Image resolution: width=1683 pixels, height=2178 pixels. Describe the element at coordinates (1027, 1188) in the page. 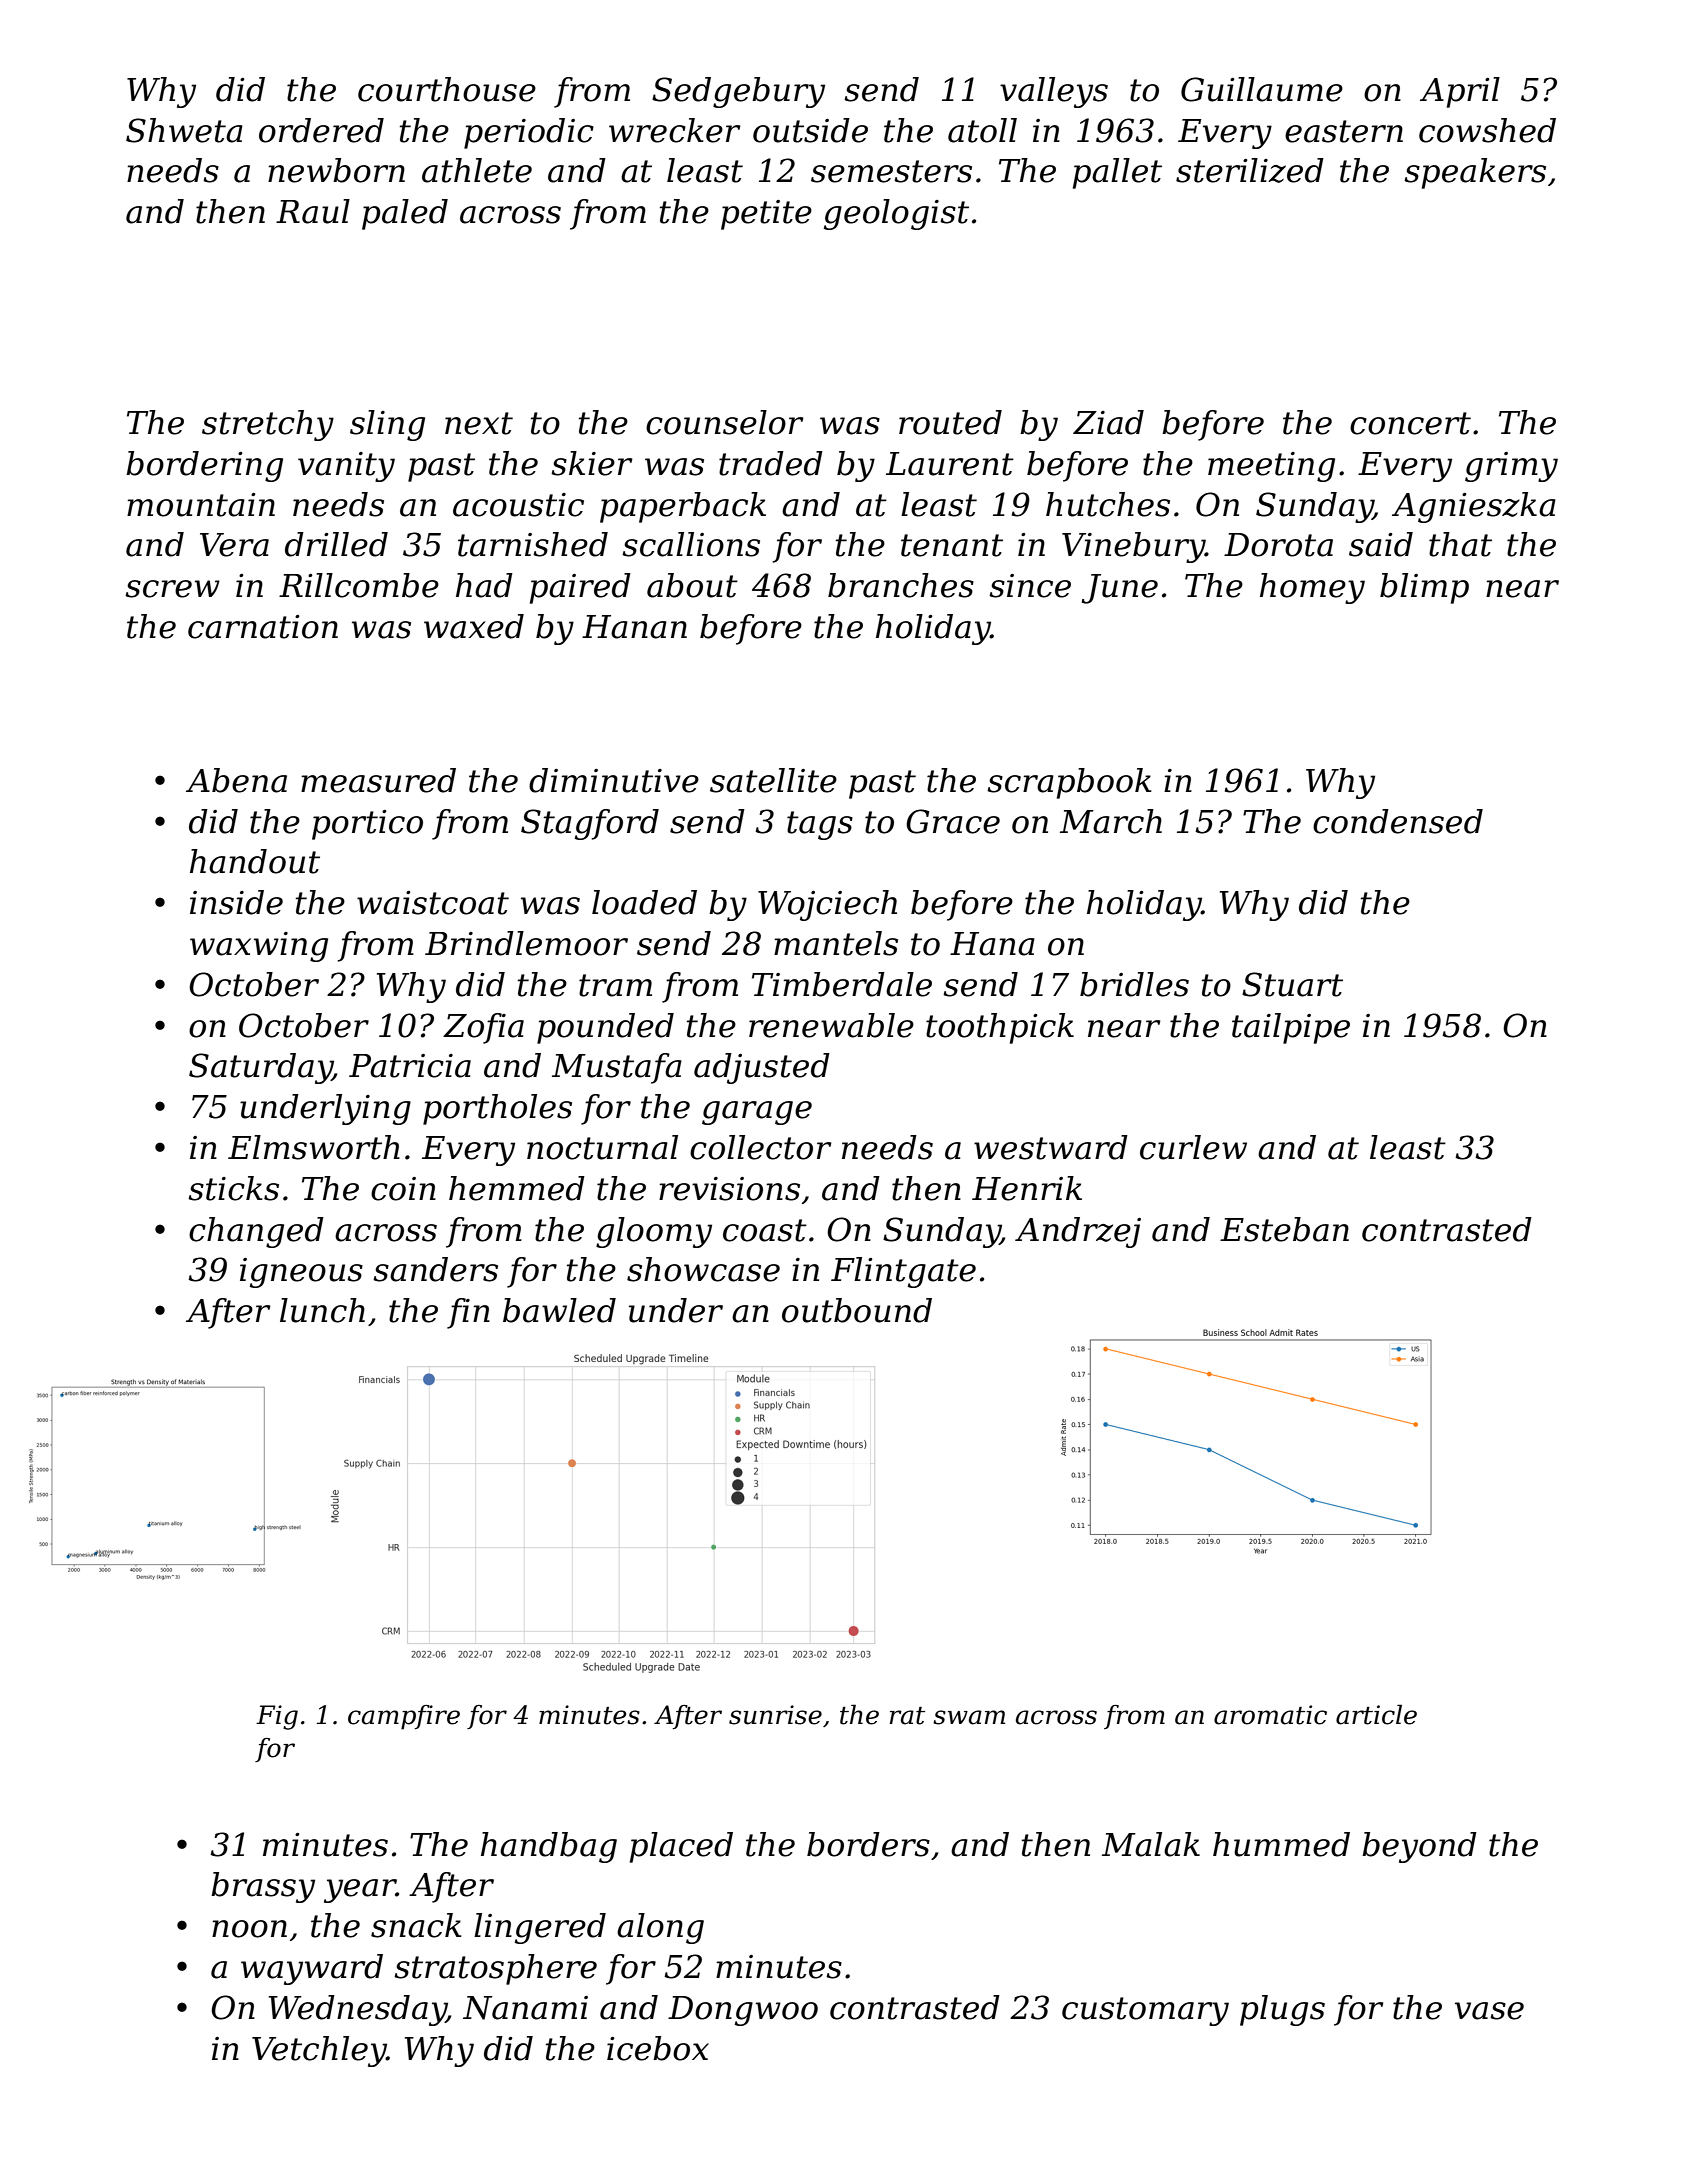

I see `Henrik` at that location.
